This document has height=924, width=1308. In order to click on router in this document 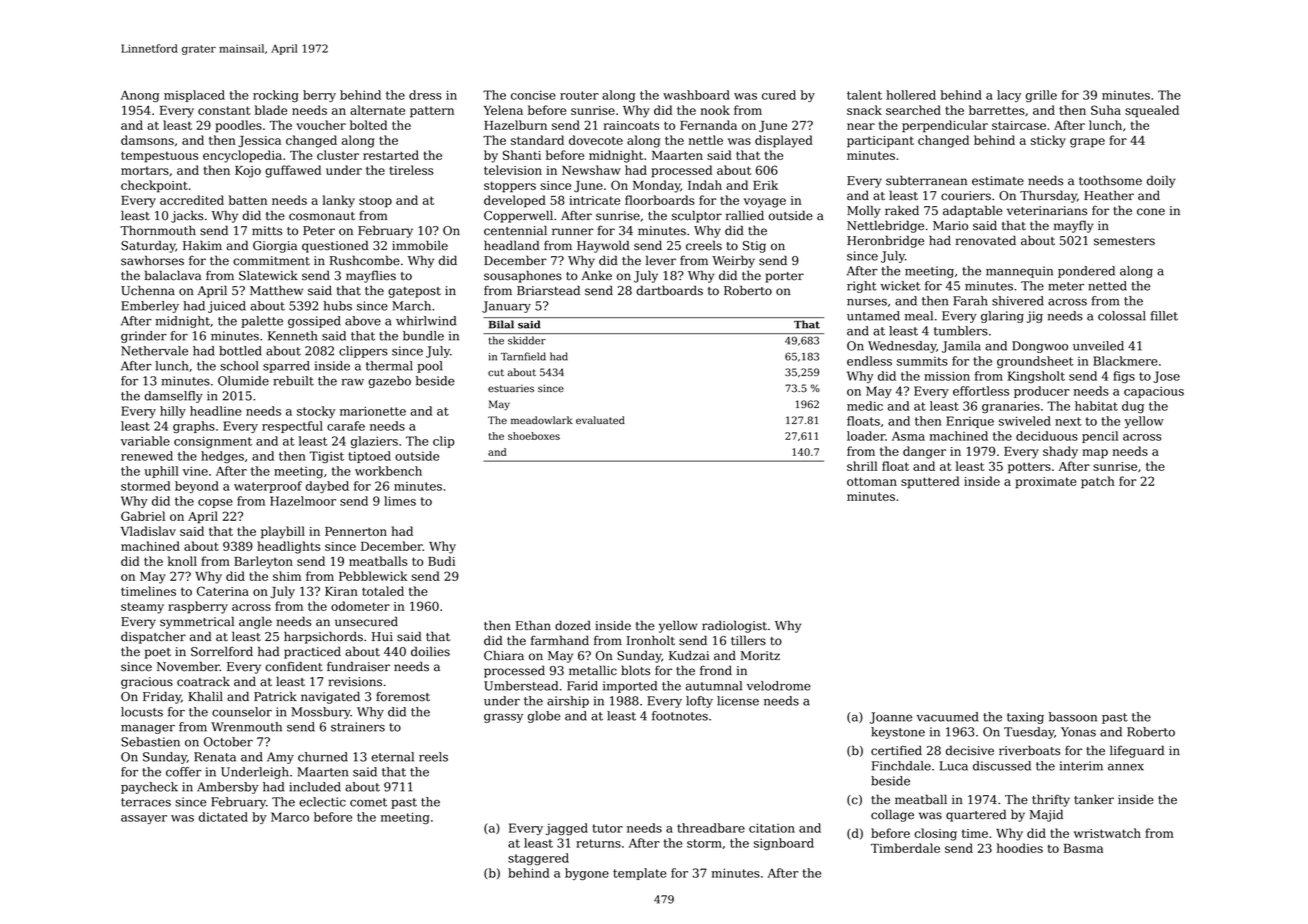, I will do `click(579, 95)`.
